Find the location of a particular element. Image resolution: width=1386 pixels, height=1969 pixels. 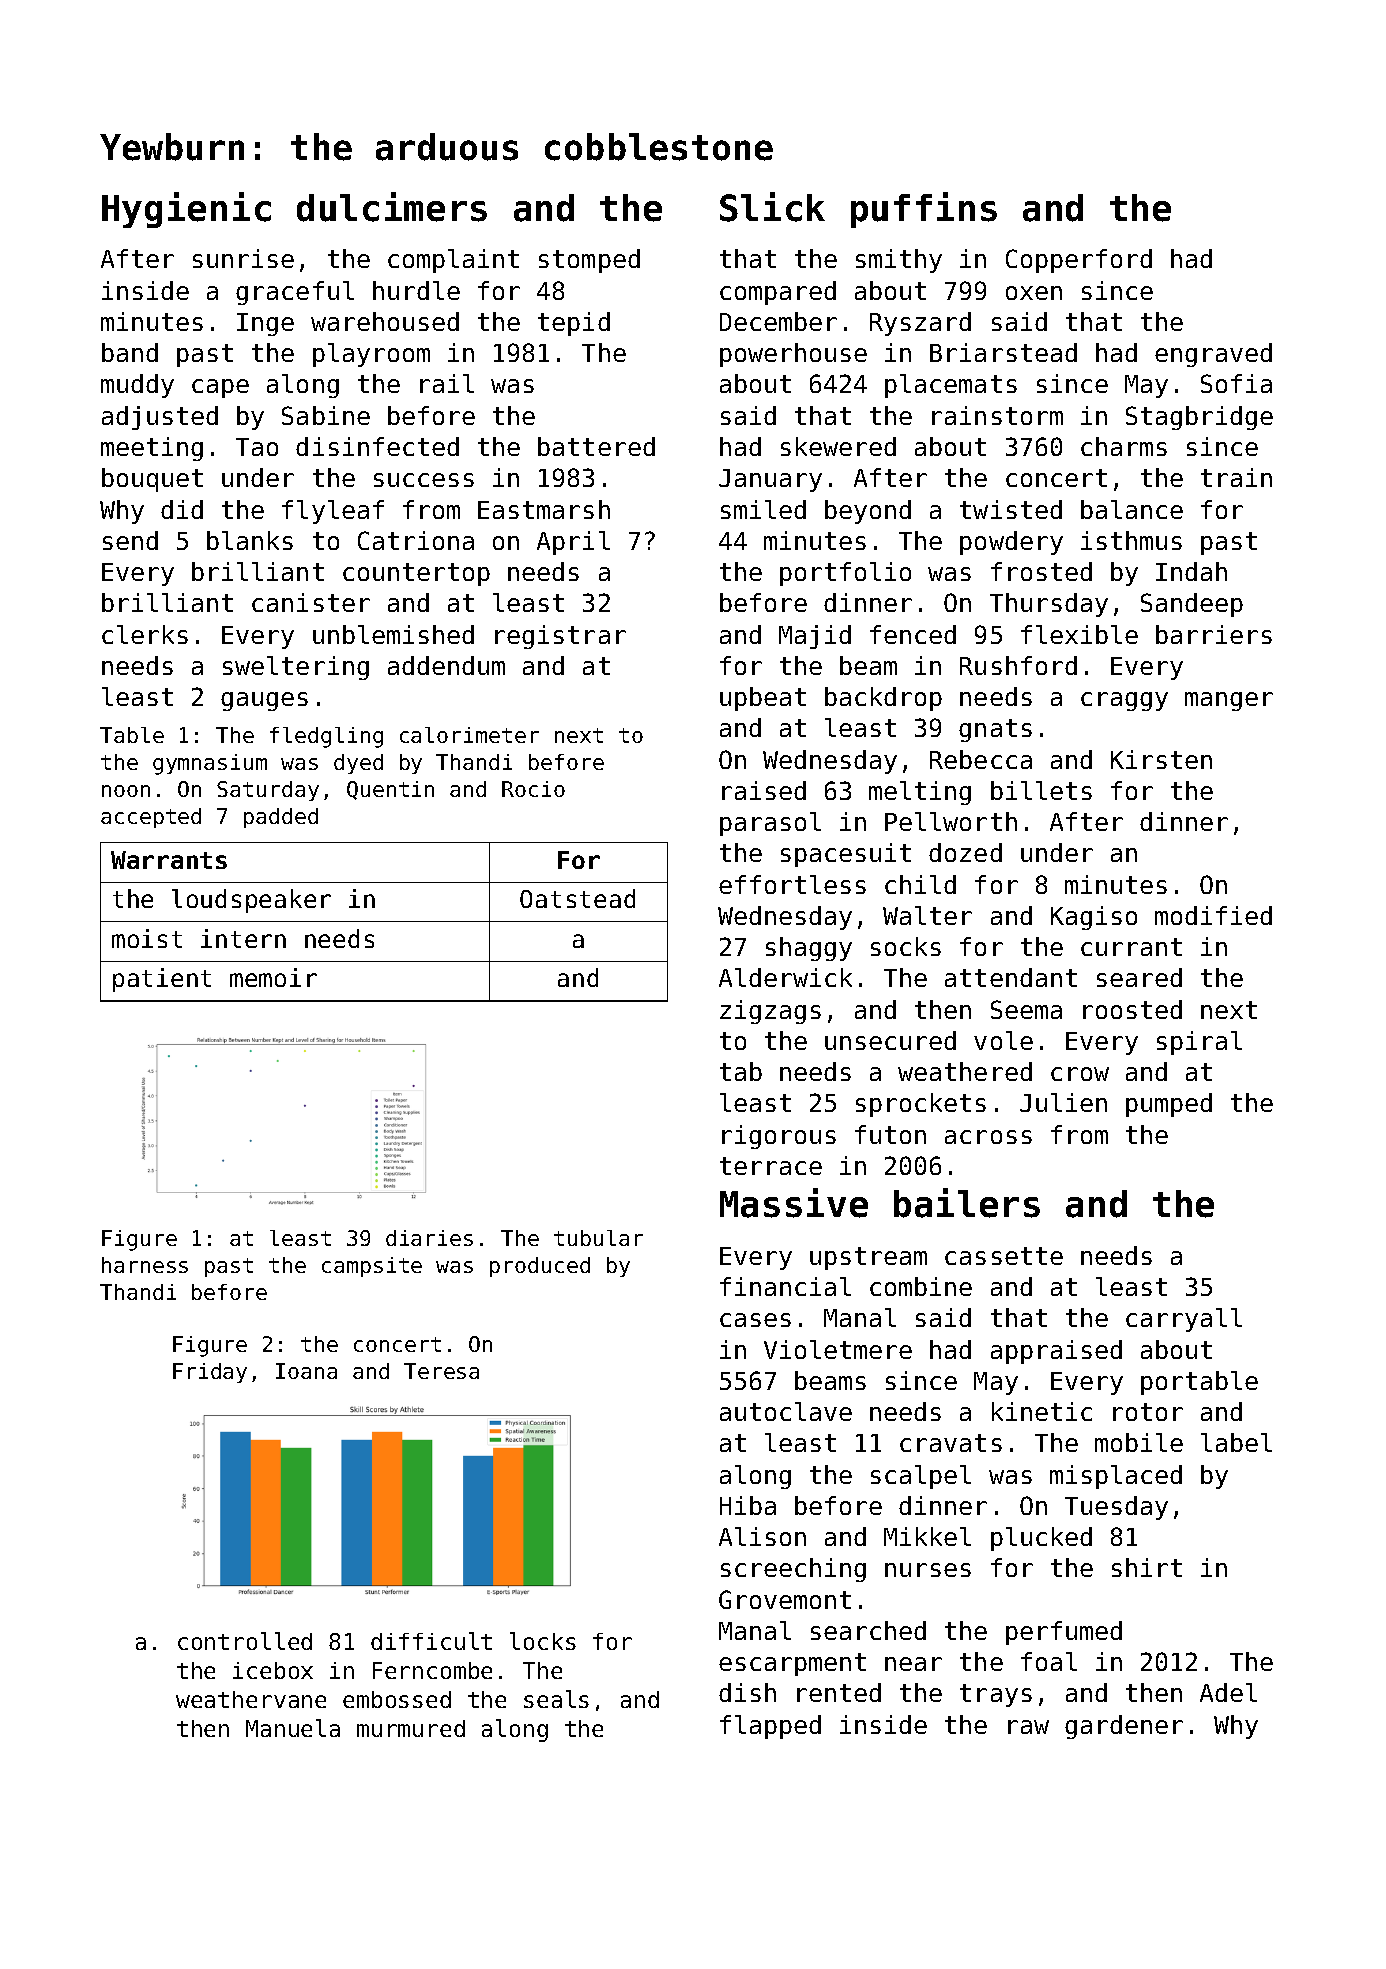

crow is located at coordinates (1080, 1074).
